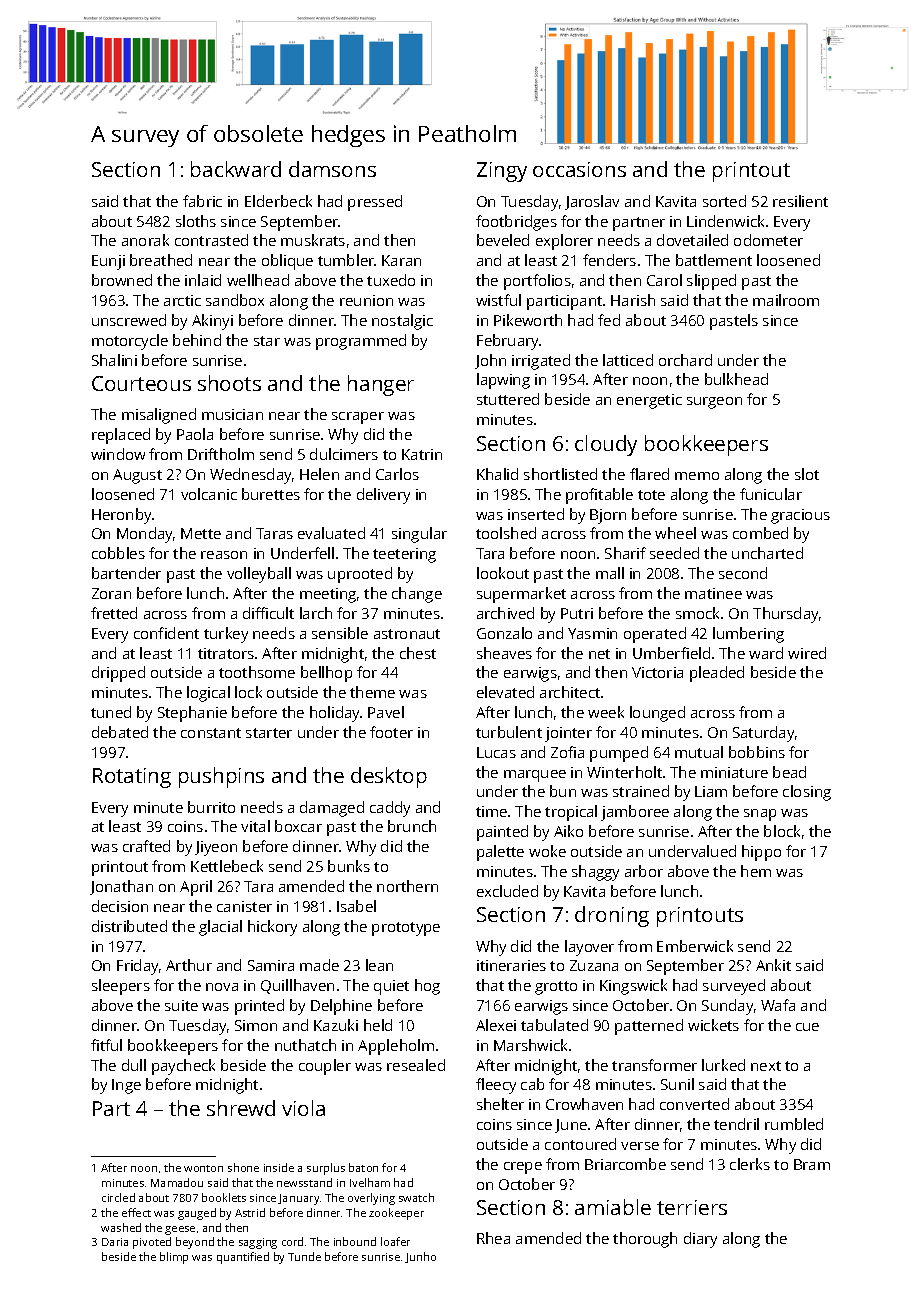  I want to click on overlying, so click(371, 1199).
